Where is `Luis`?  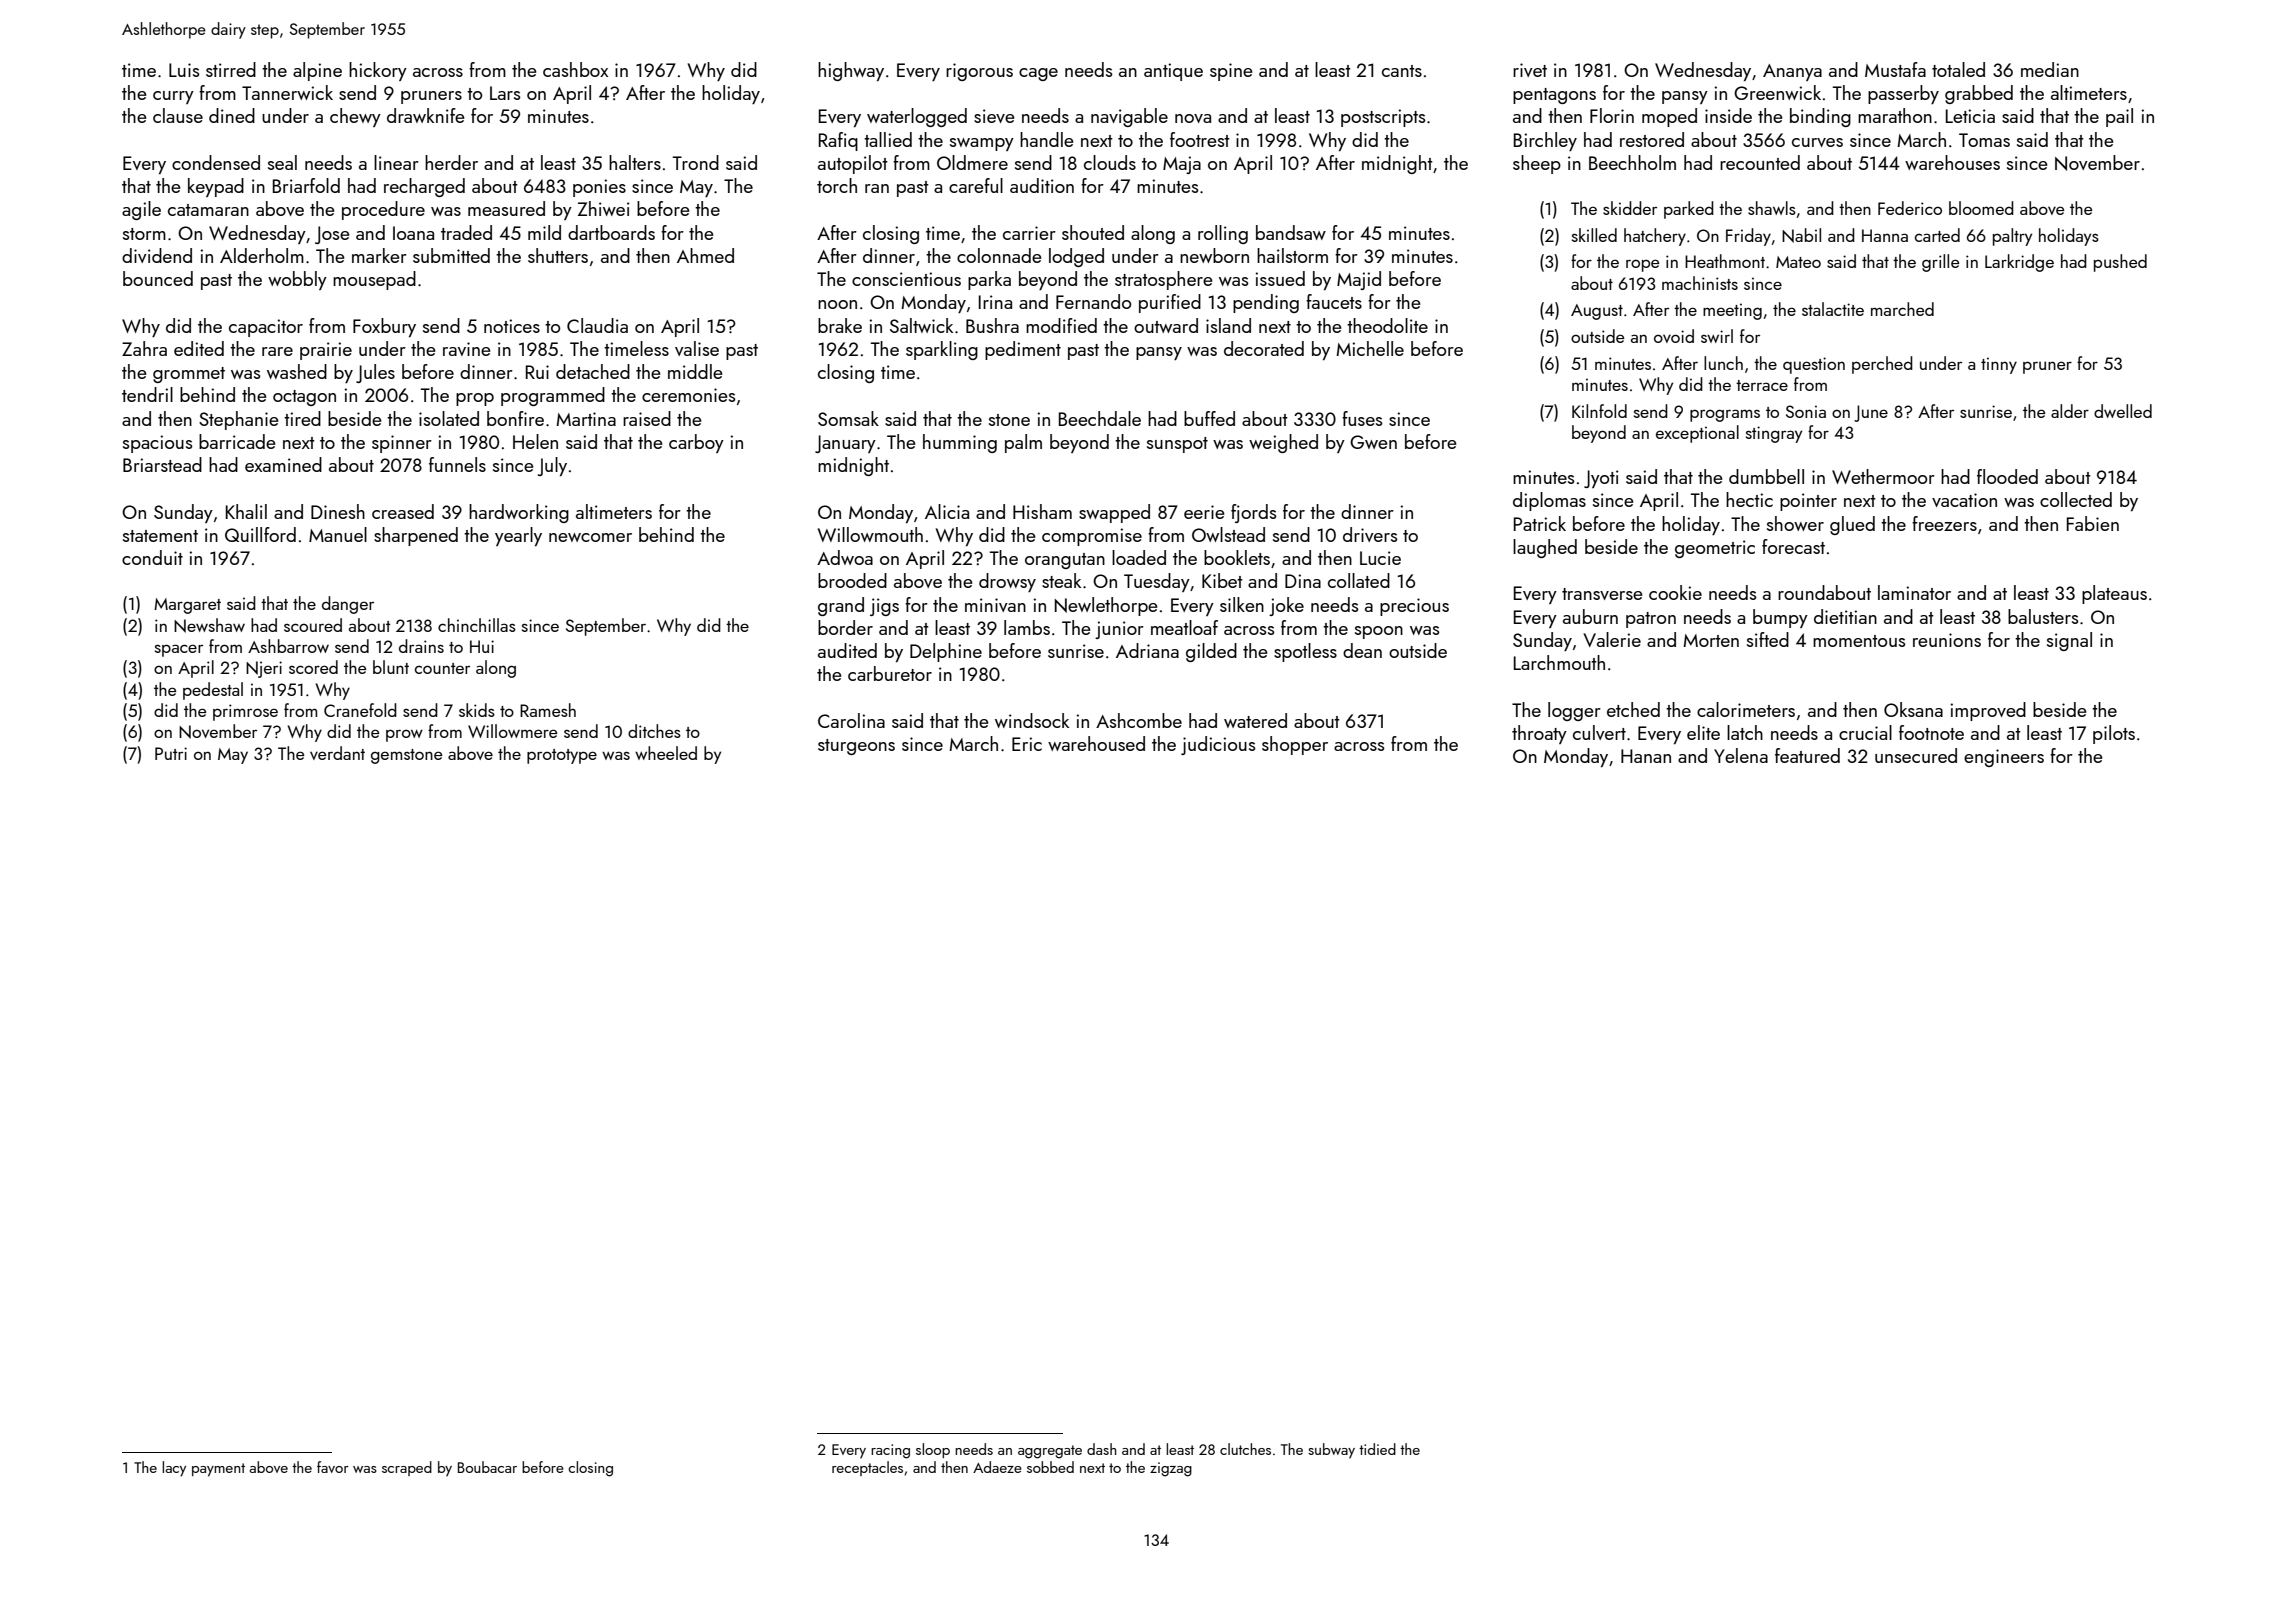 Luis is located at coordinates (184, 70).
